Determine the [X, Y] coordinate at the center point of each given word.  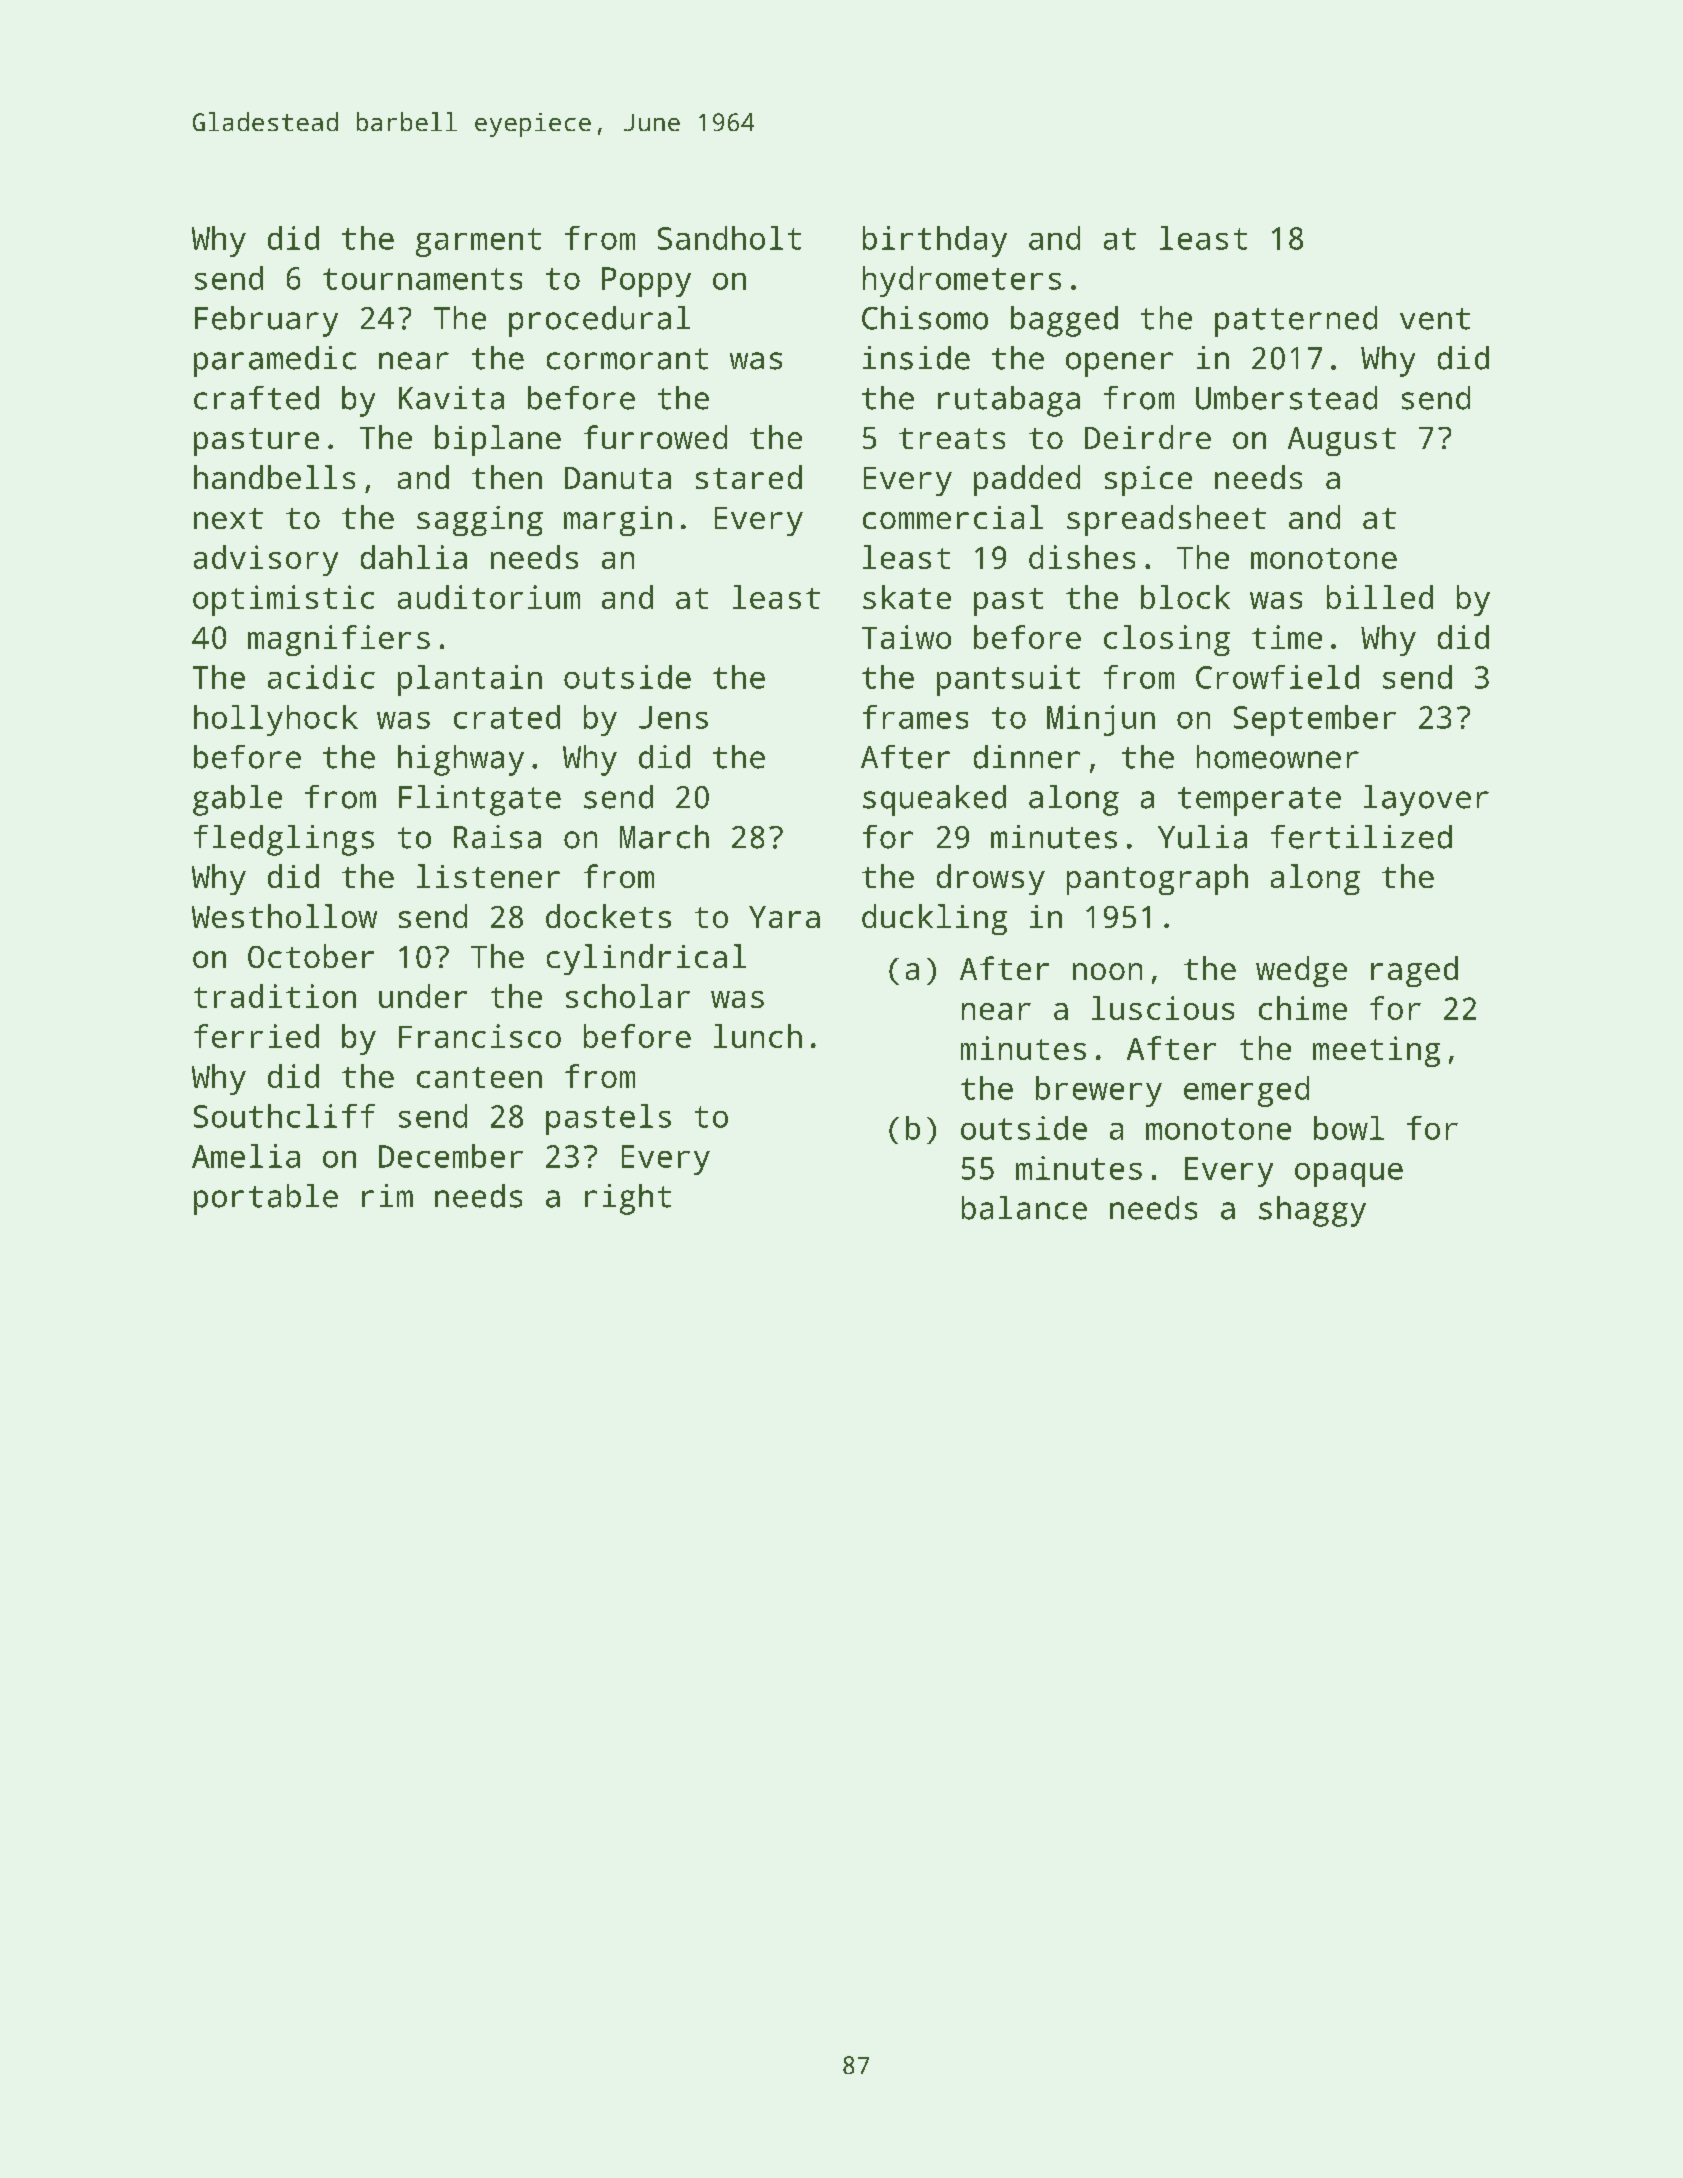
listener [488, 876]
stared [749, 477]
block [1185, 597]
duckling [934, 919]
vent [1435, 319]
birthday [935, 241]
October [311, 956]
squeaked [934, 800]
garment [478, 242]
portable [266, 1199]
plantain [470, 680]
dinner [1027, 757]
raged [1414, 971]
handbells [274, 477]
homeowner [1278, 757]
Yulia [1202, 837]
